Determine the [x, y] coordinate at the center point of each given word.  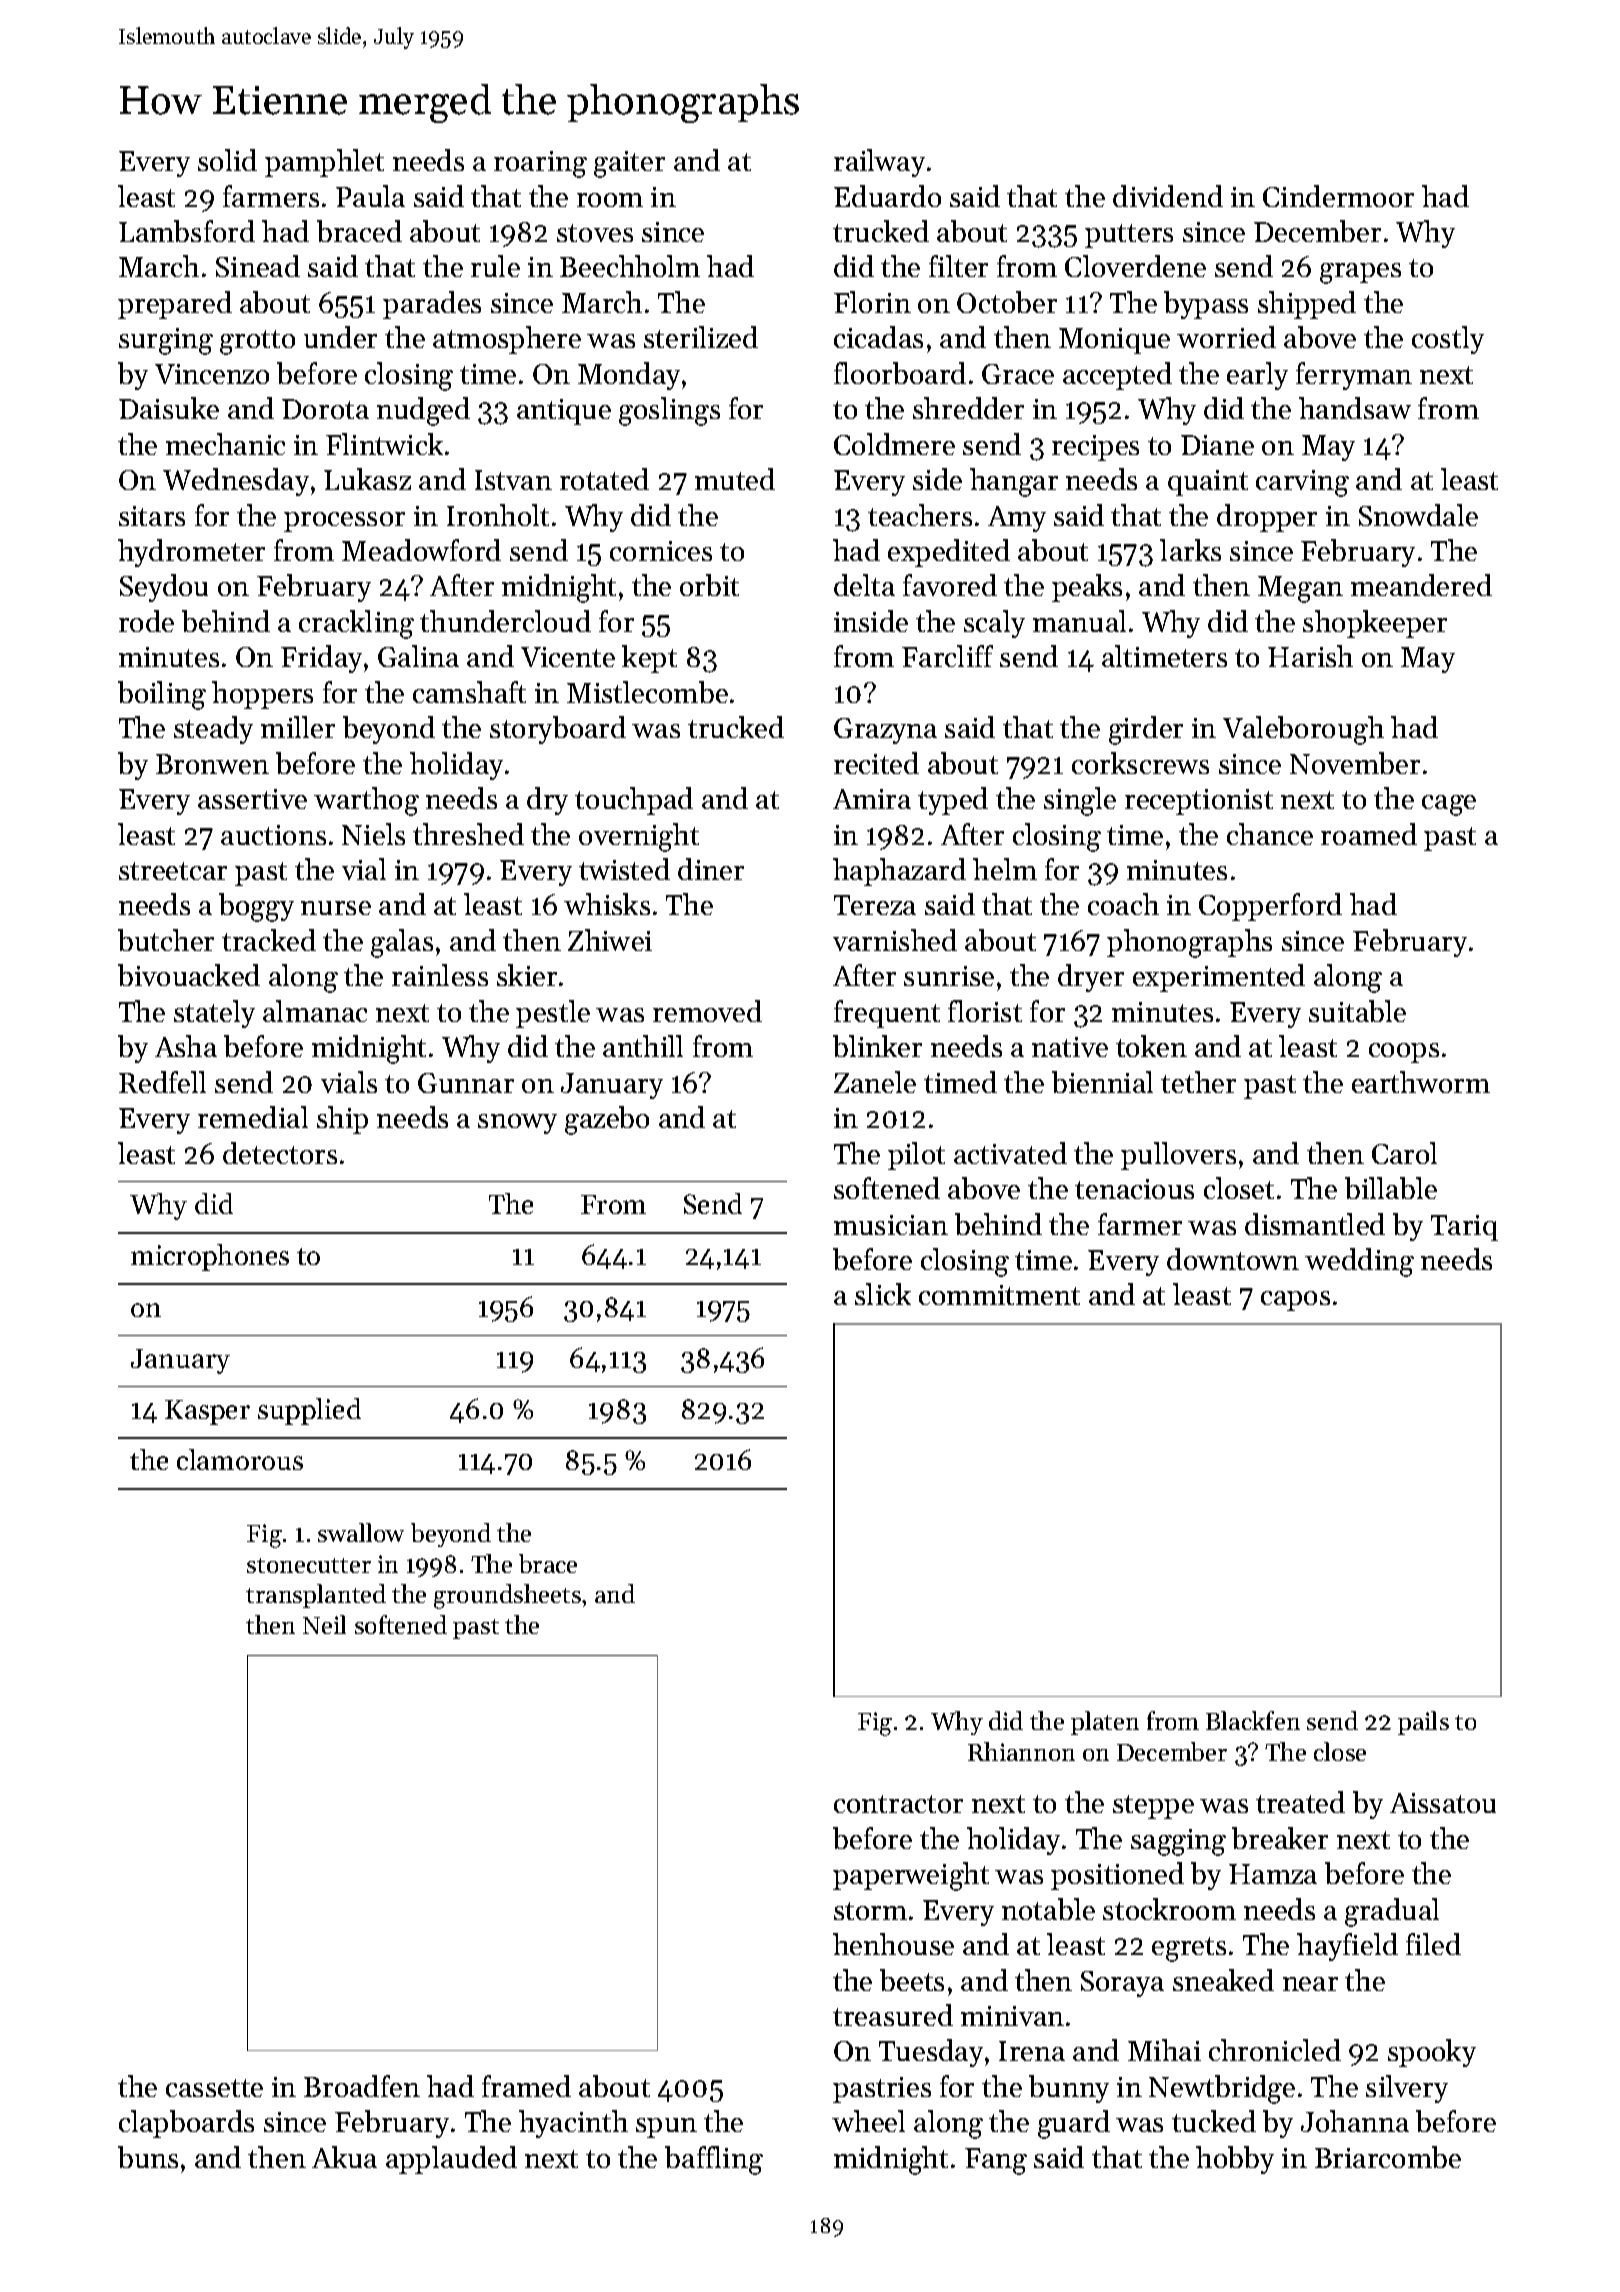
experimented [1219, 978]
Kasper [207, 1412]
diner [711, 869]
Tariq [1464, 1228]
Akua [344, 2157]
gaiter [629, 164]
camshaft [469, 692]
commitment [999, 1295]
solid [227, 160]
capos [1295, 1301]
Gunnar [466, 1083]
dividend [1168, 196]
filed [1433, 1944]
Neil [324, 1624]
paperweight [911, 1876]
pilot [916, 1156]
